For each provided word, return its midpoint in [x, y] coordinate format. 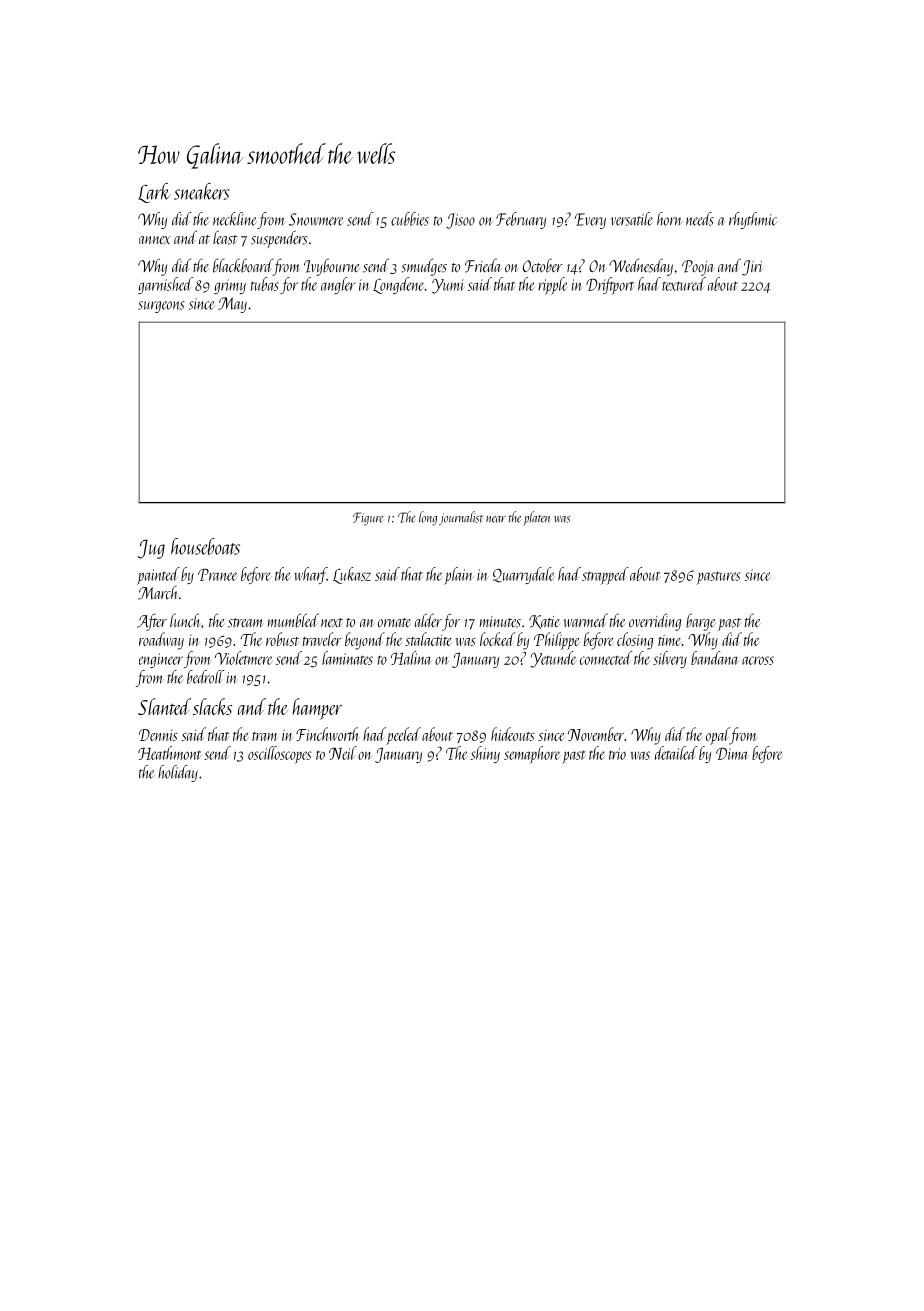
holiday [178, 773]
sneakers [202, 191]
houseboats [205, 546]
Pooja [698, 268]
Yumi [448, 286]
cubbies [410, 219]
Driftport [610, 286]
